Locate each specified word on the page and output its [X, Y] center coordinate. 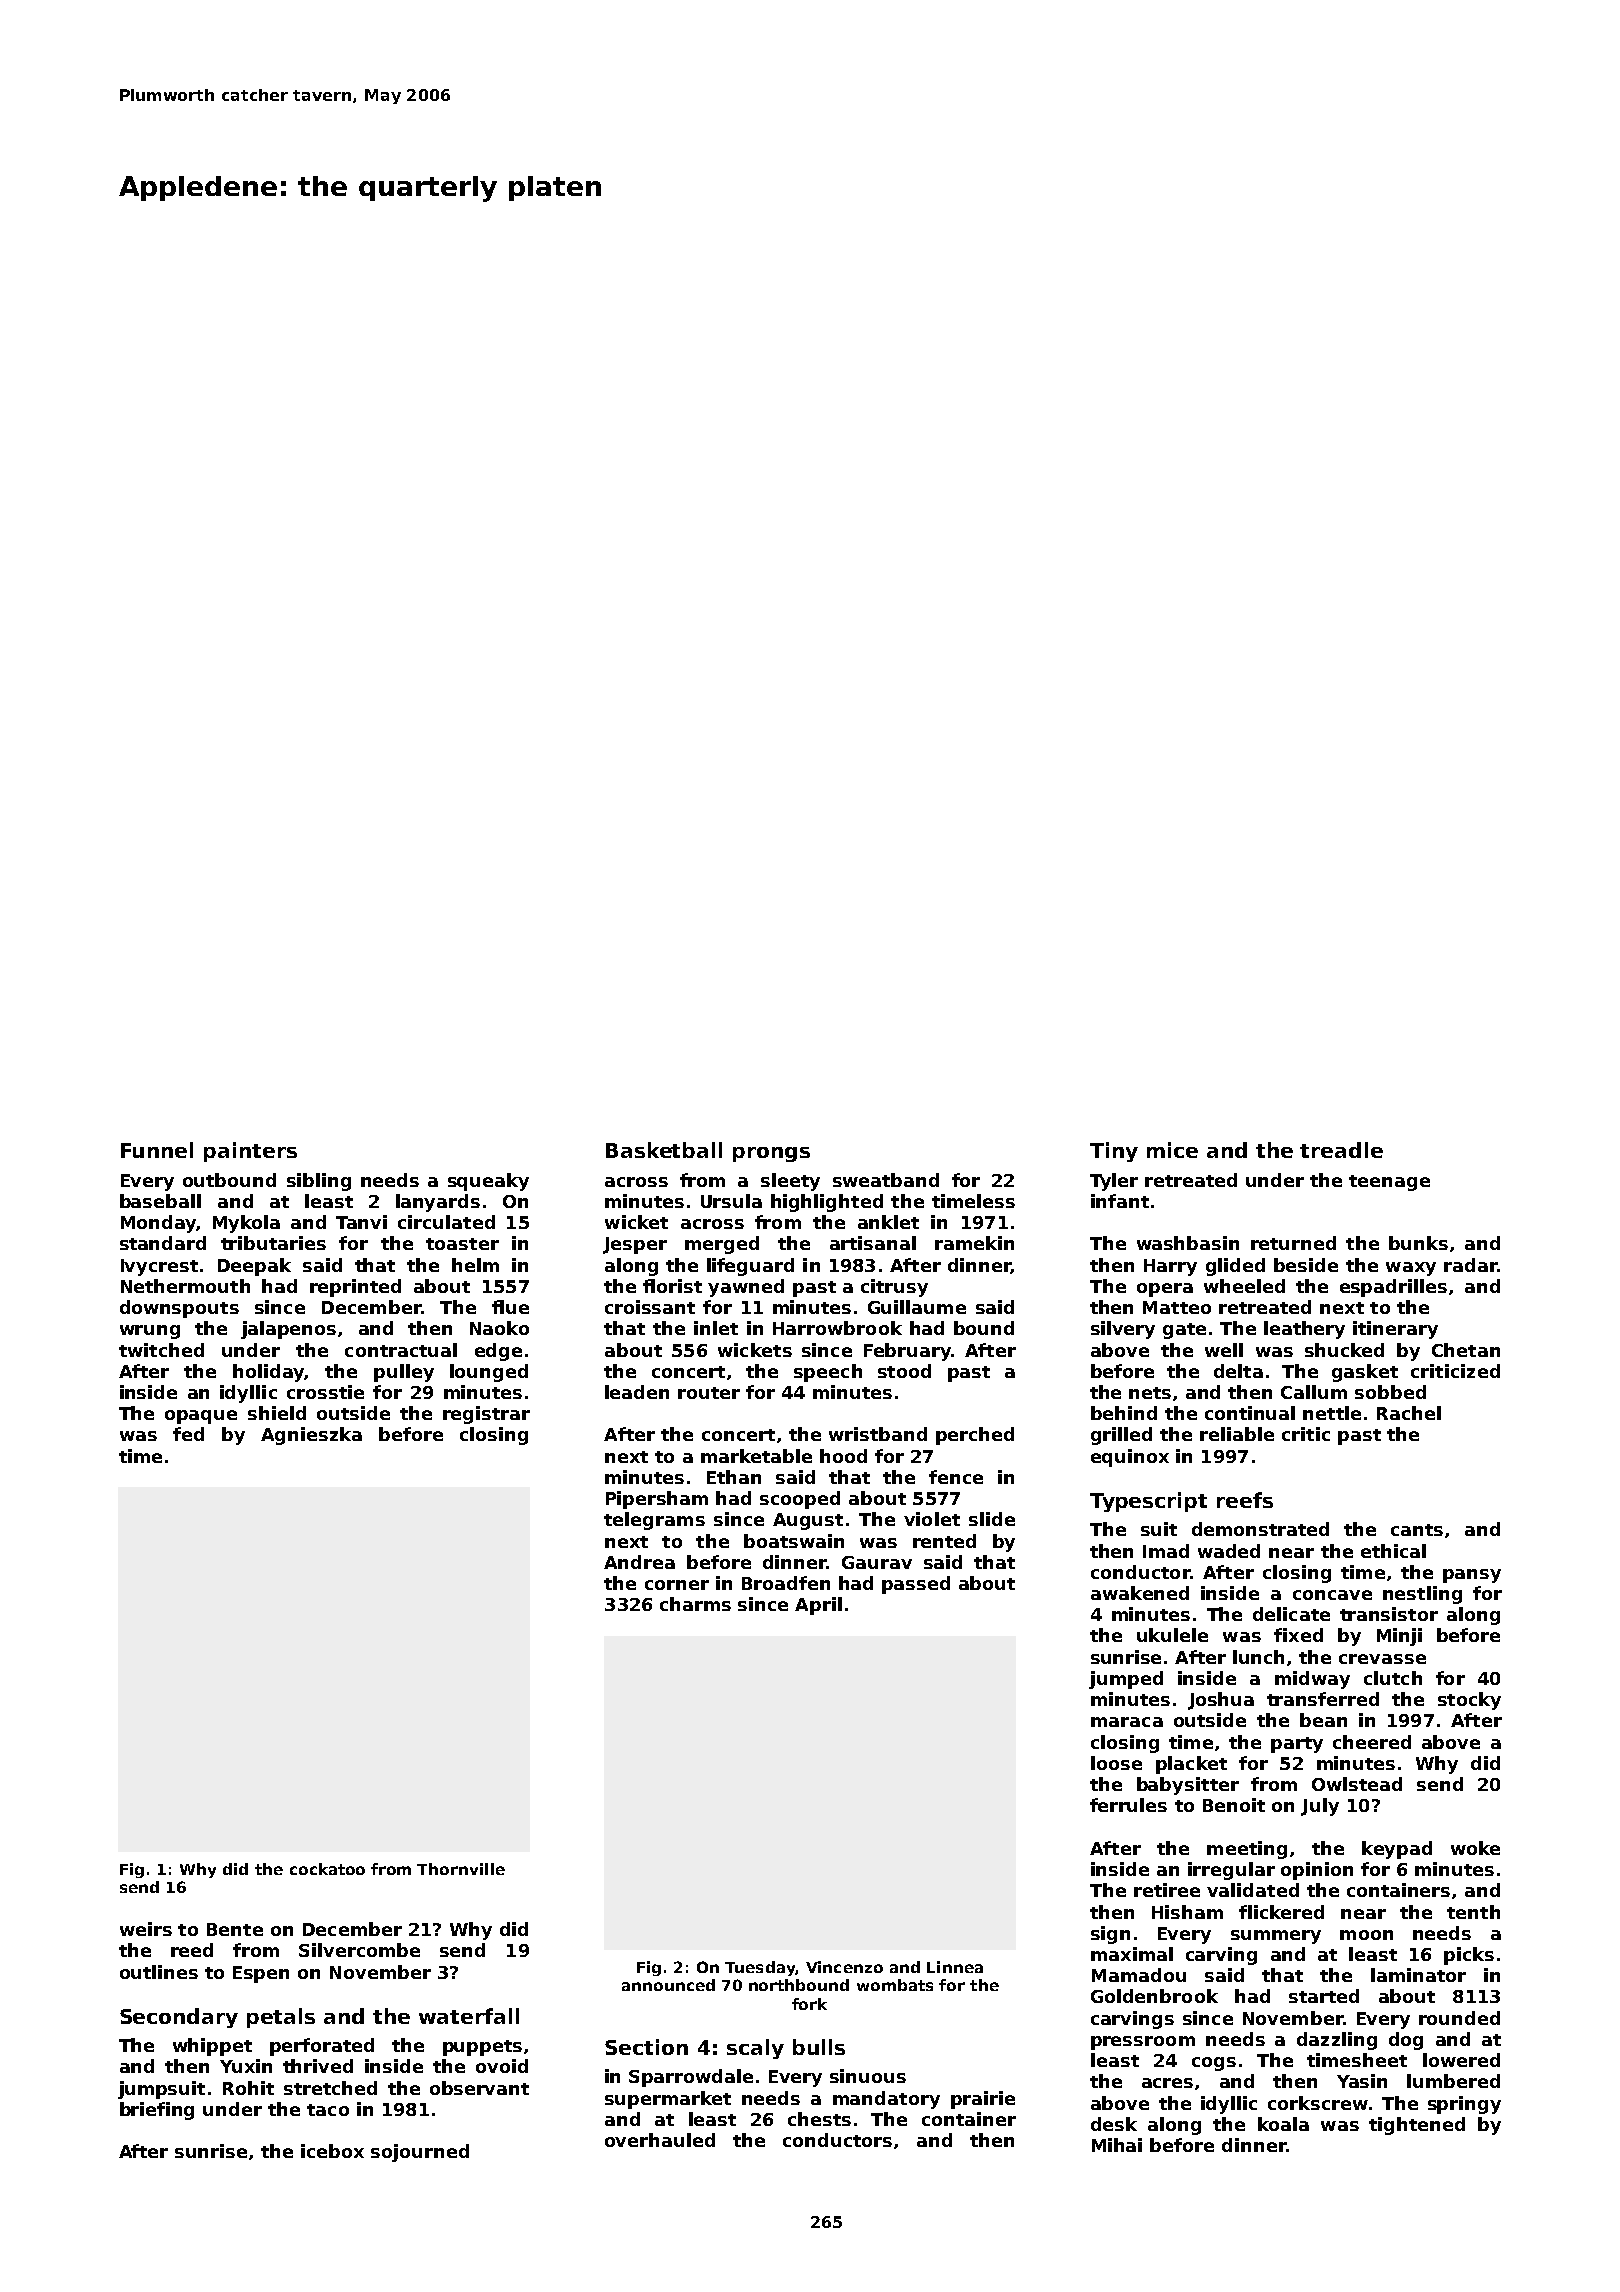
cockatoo [327, 1869]
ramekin [974, 1243]
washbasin [1188, 1243]
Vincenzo [844, 1967]
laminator [1418, 1975]
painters [250, 1152]
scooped [800, 1500]
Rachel [1409, 1413]
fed [188, 1434]
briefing [157, 2111]
